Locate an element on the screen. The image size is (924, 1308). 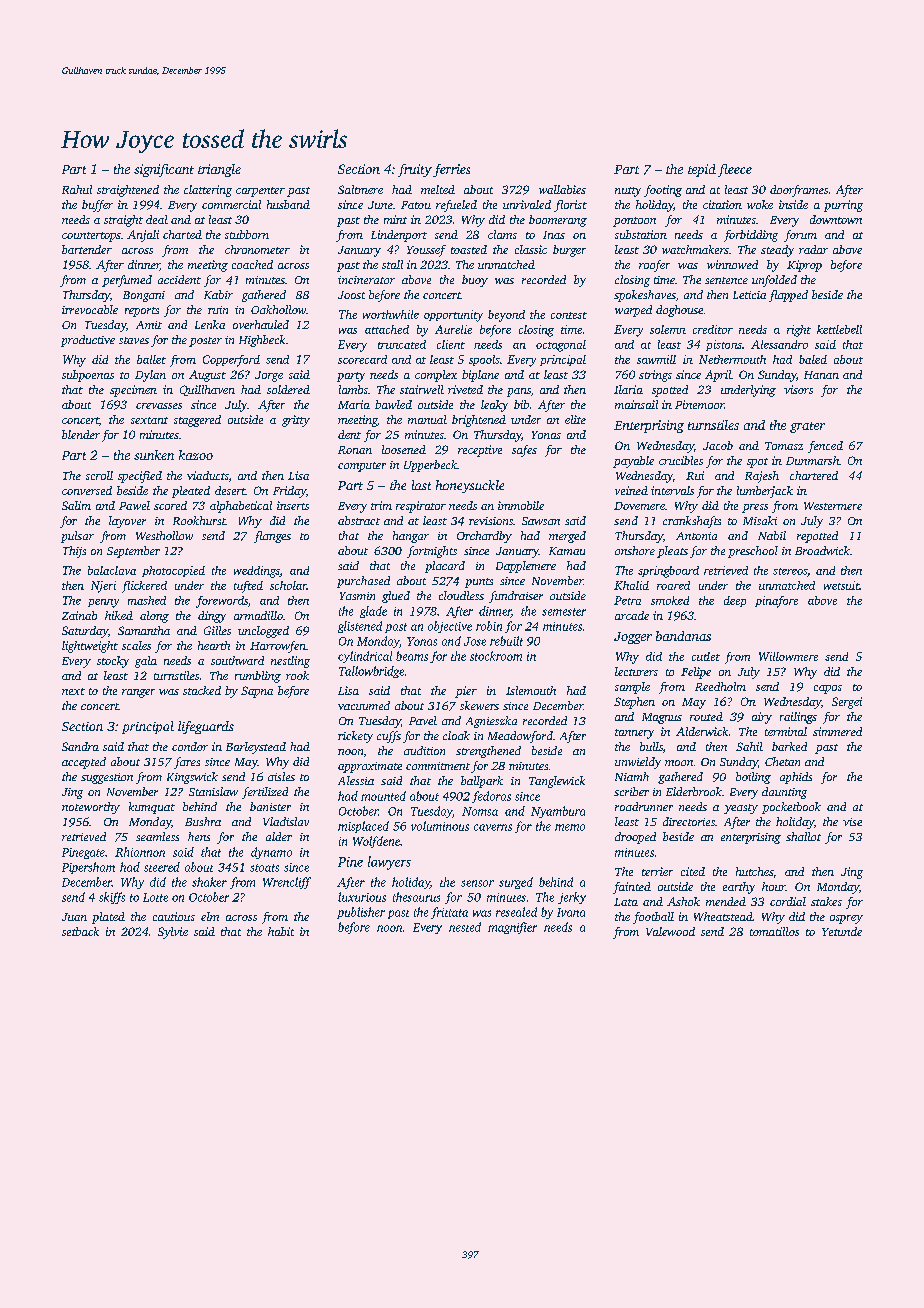
ferries is located at coordinates (451, 170).
